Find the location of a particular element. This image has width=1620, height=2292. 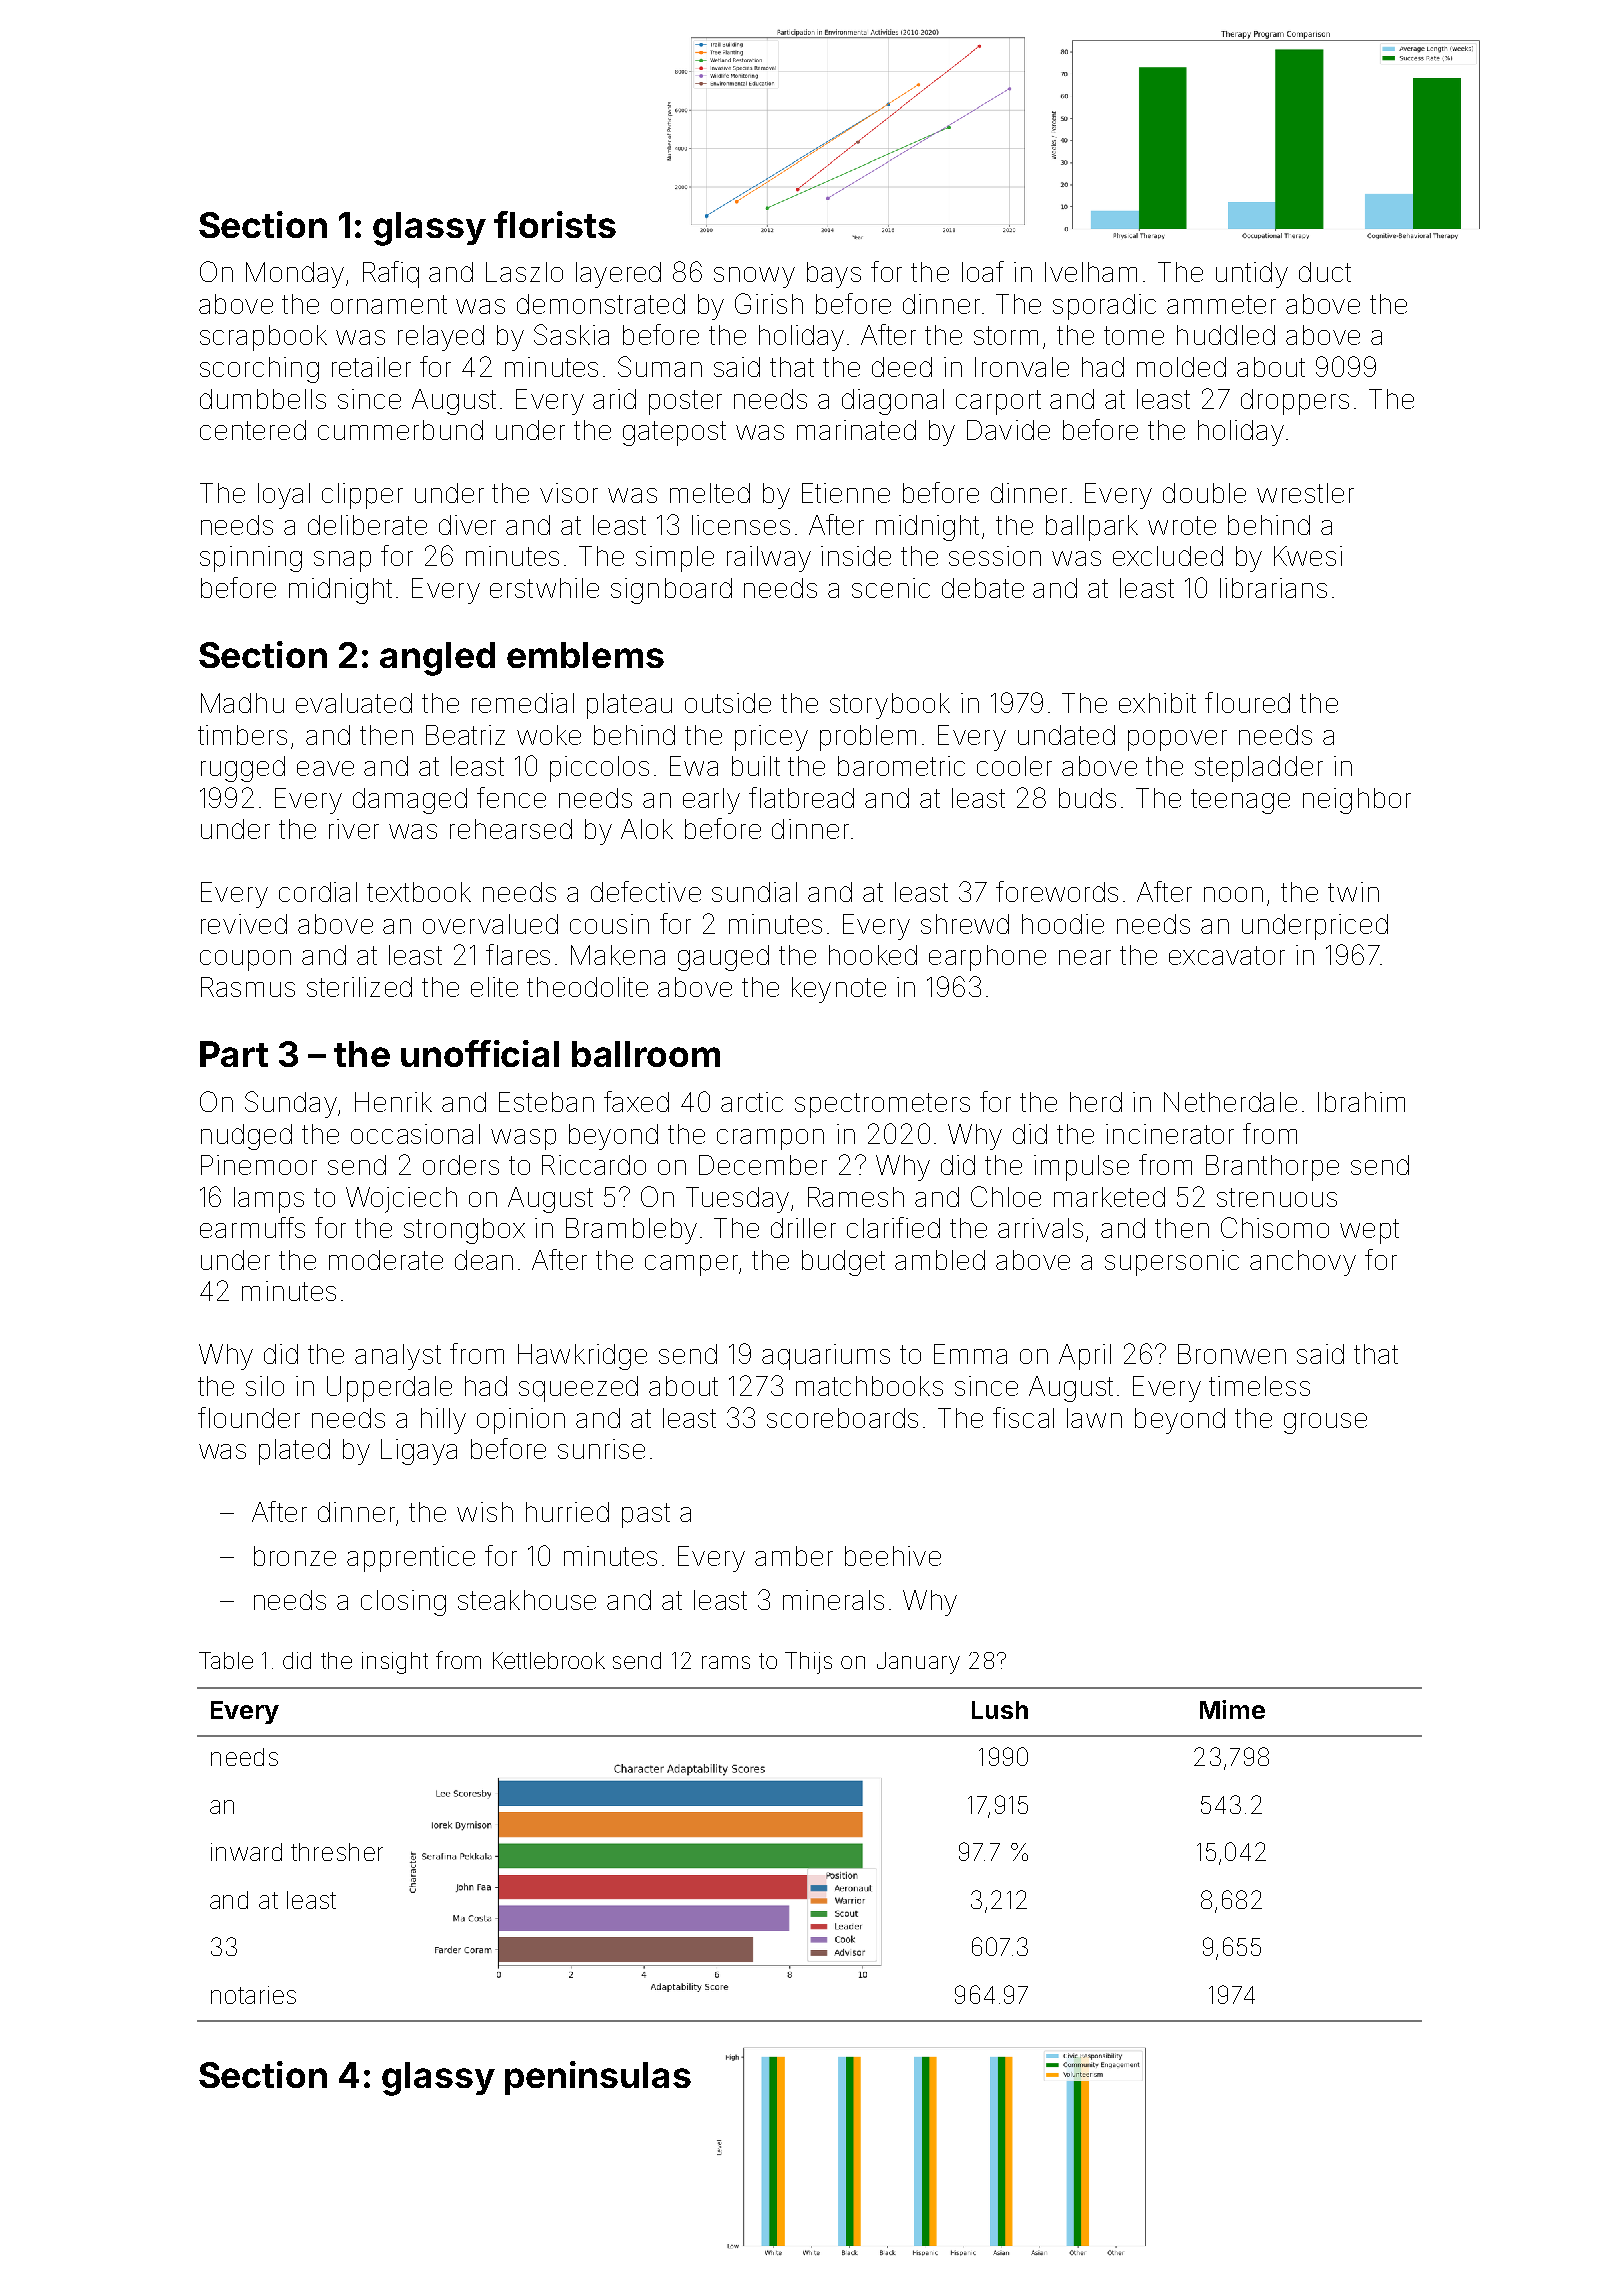

notaries is located at coordinates (253, 1995).
